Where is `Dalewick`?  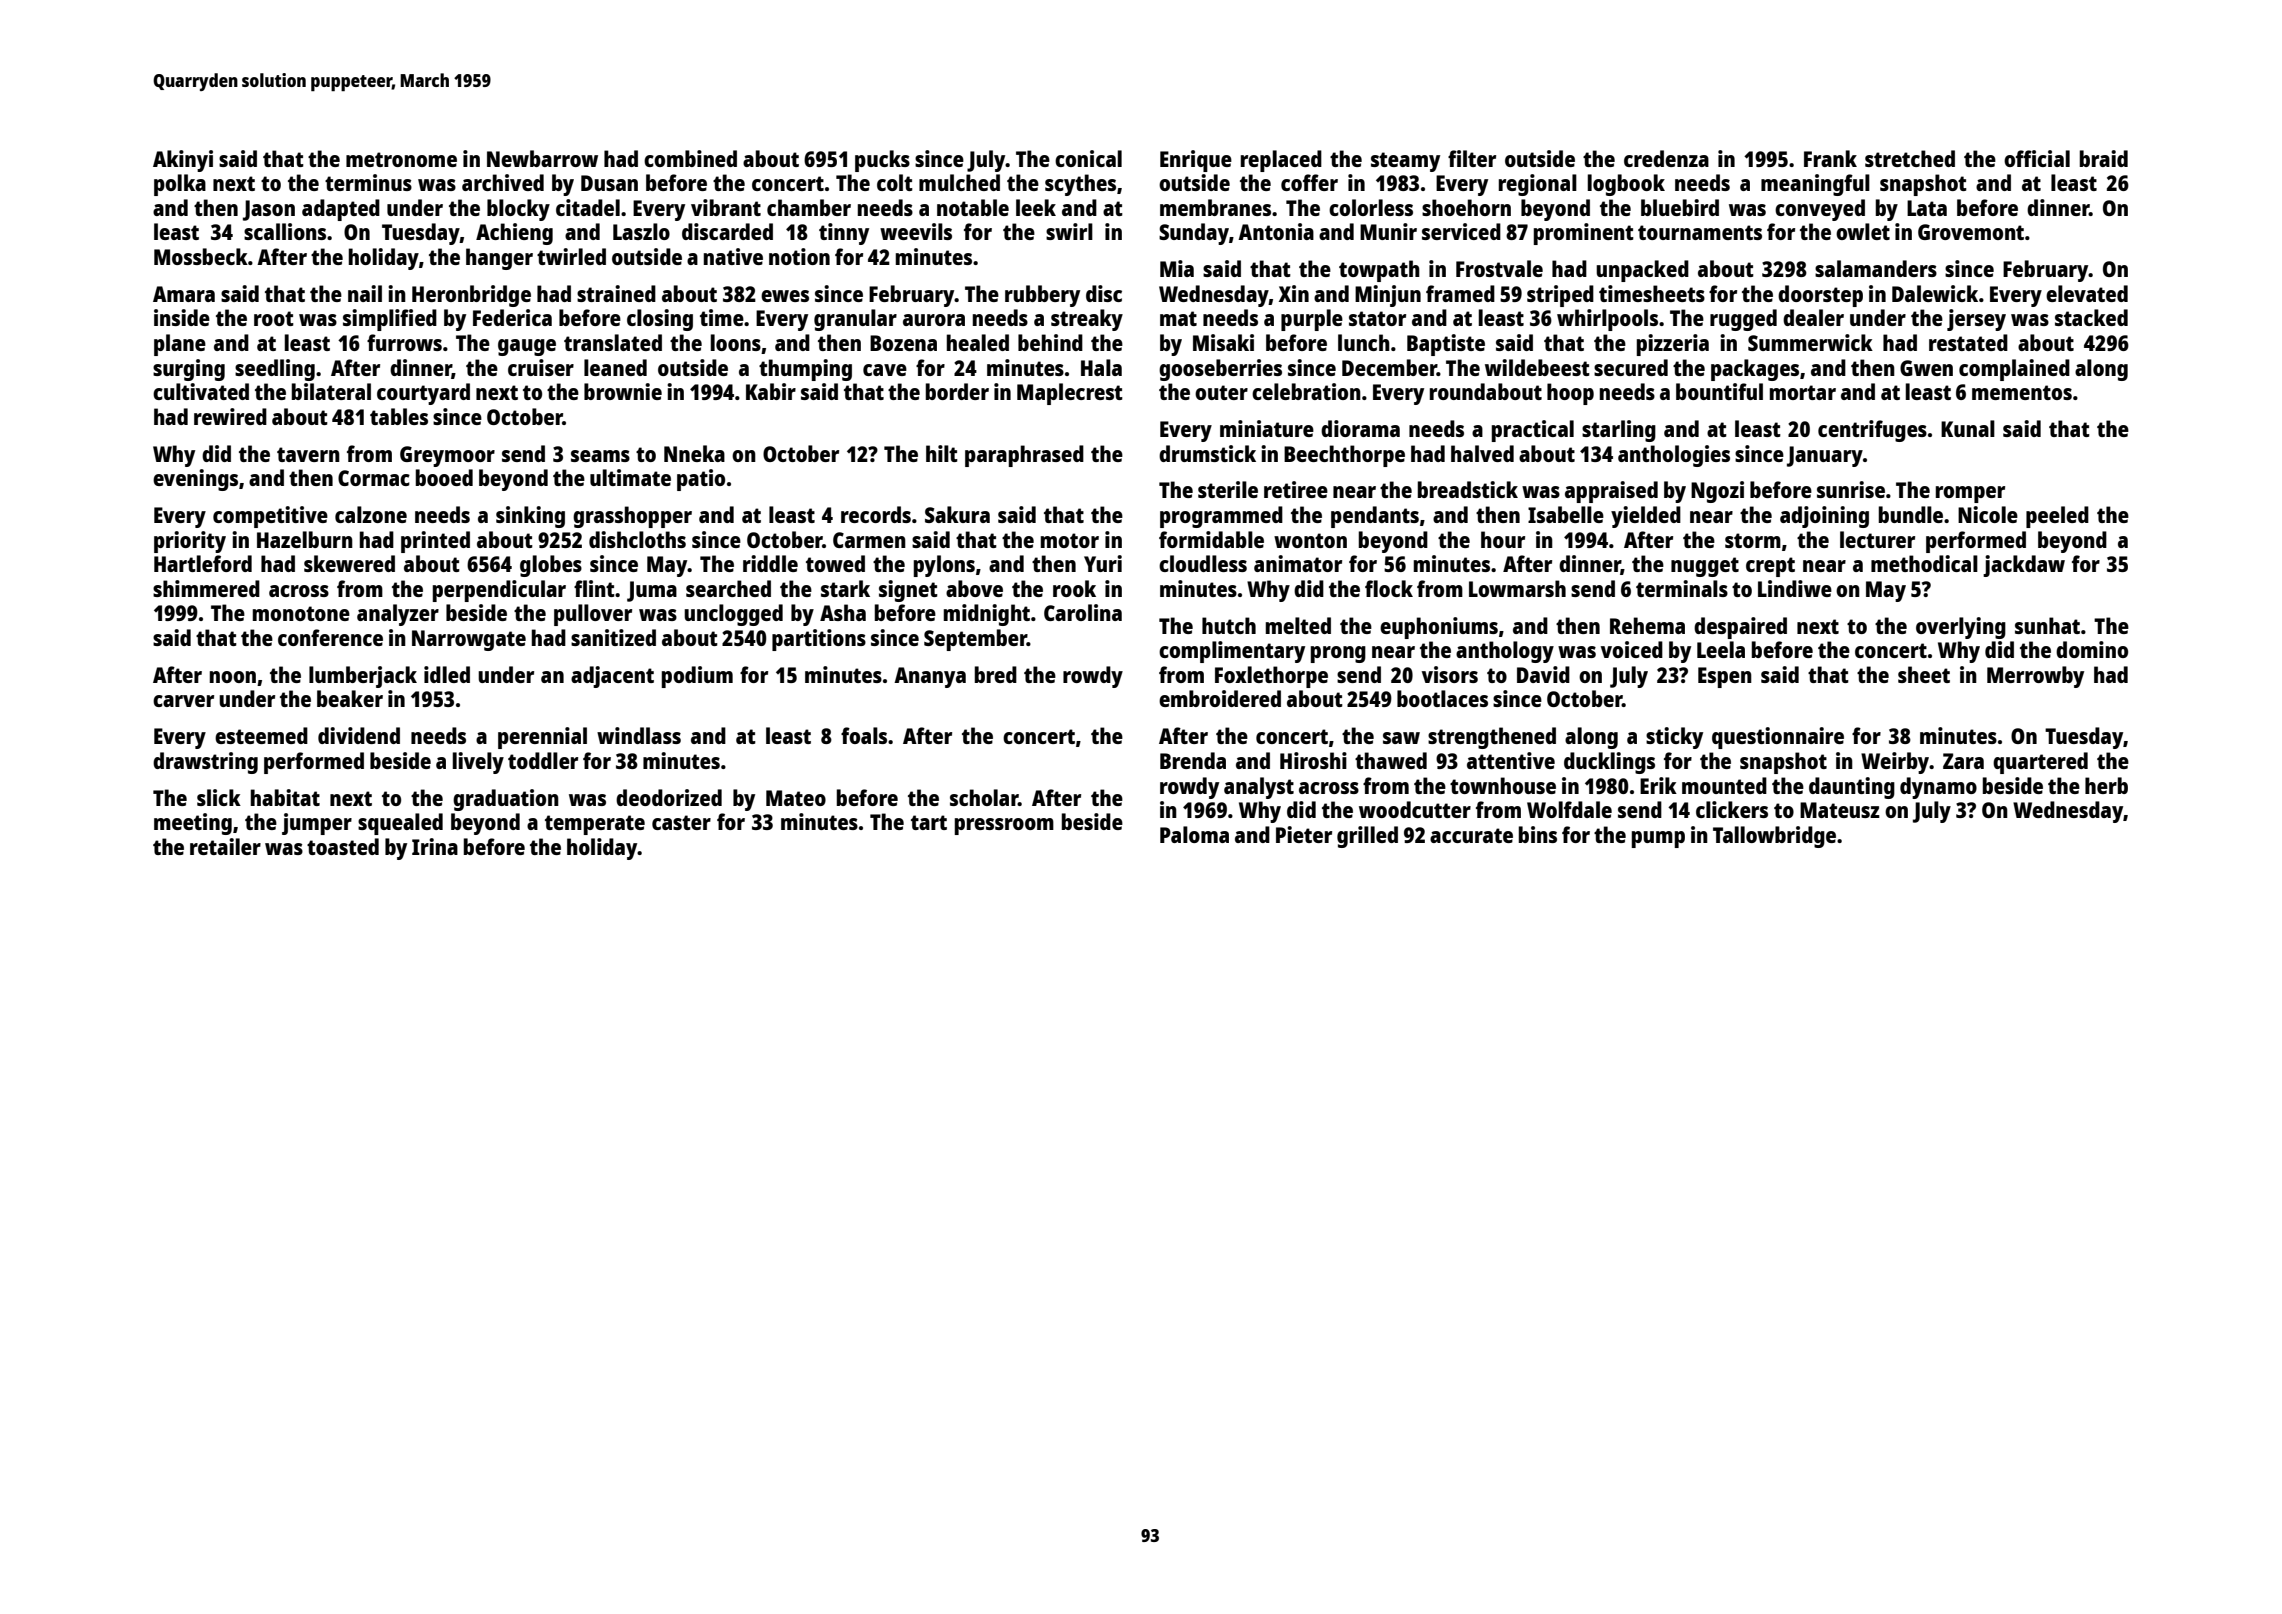
Dalewick is located at coordinates (1935, 293).
